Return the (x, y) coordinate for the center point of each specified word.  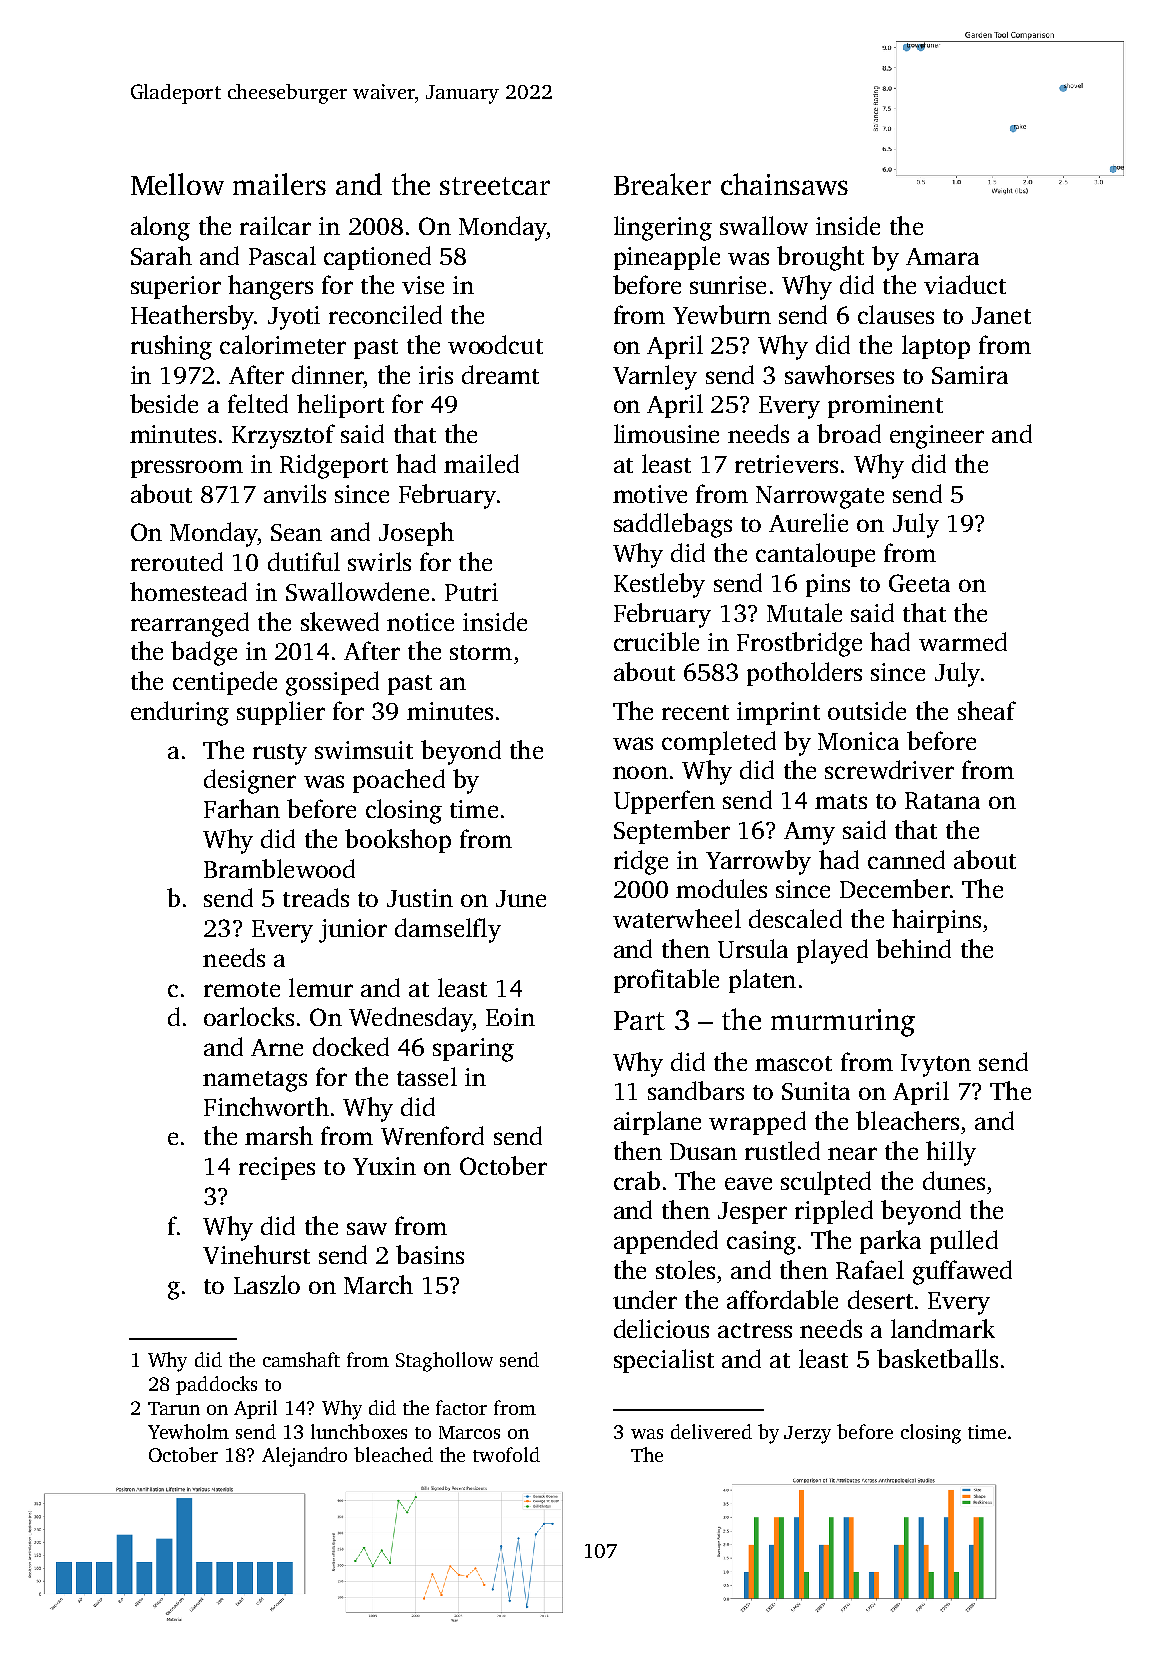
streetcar (495, 186)
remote (242, 989)
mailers (279, 184)
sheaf (987, 710)
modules (721, 888)
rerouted (177, 561)
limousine (666, 433)
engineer (937, 437)
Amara (942, 256)
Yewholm (188, 1431)
